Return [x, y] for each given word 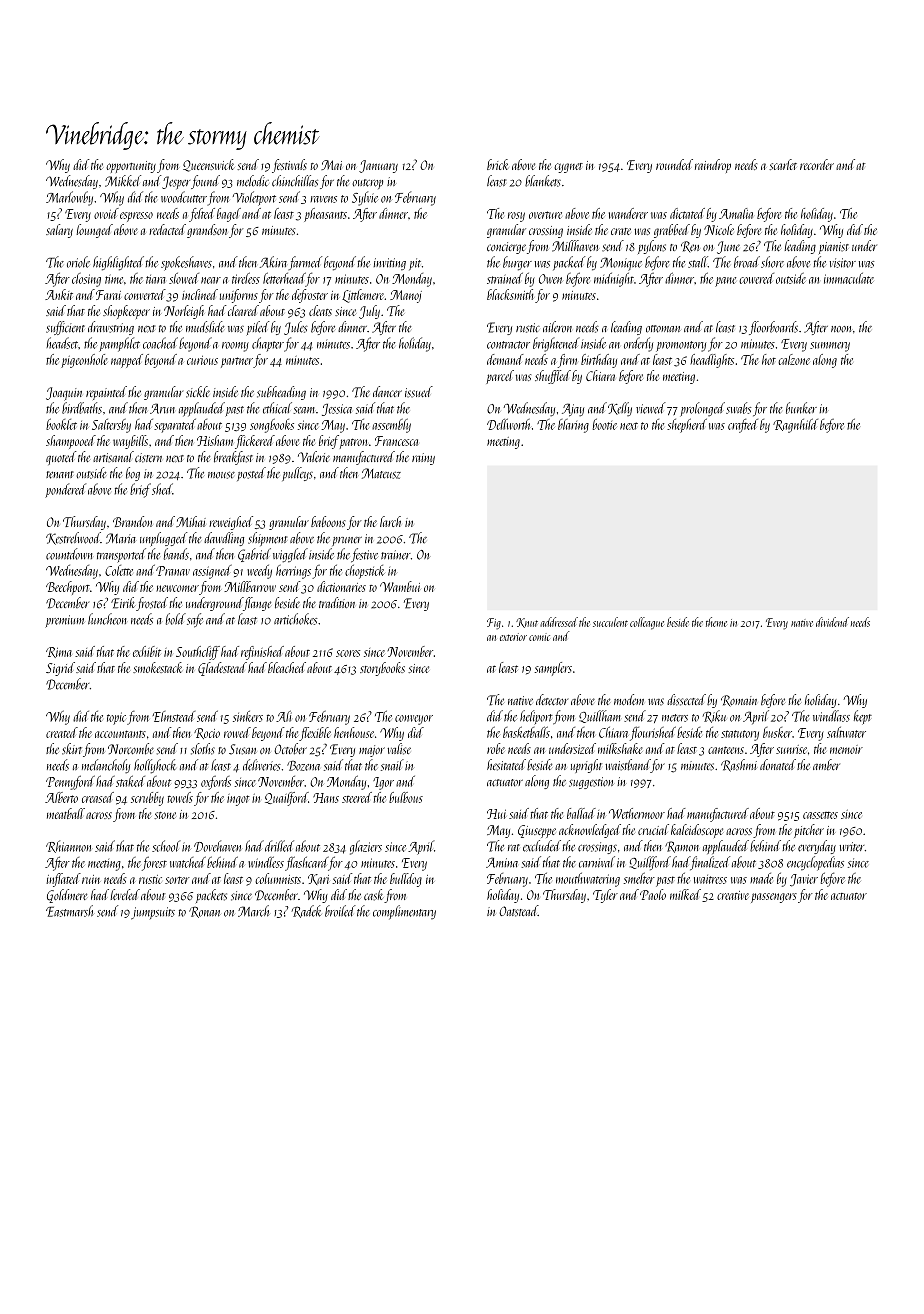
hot [769, 359]
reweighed [231, 523]
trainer [396, 555]
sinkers [248, 716]
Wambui [400, 586]
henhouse [354, 732]
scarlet [783, 164]
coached [160, 343]
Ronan [204, 912]
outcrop [367, 184]
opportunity [131, 167]
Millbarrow [250, 586]
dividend [832, 622]
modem [629, 699]
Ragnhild [795, 425]
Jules [296, 328]
